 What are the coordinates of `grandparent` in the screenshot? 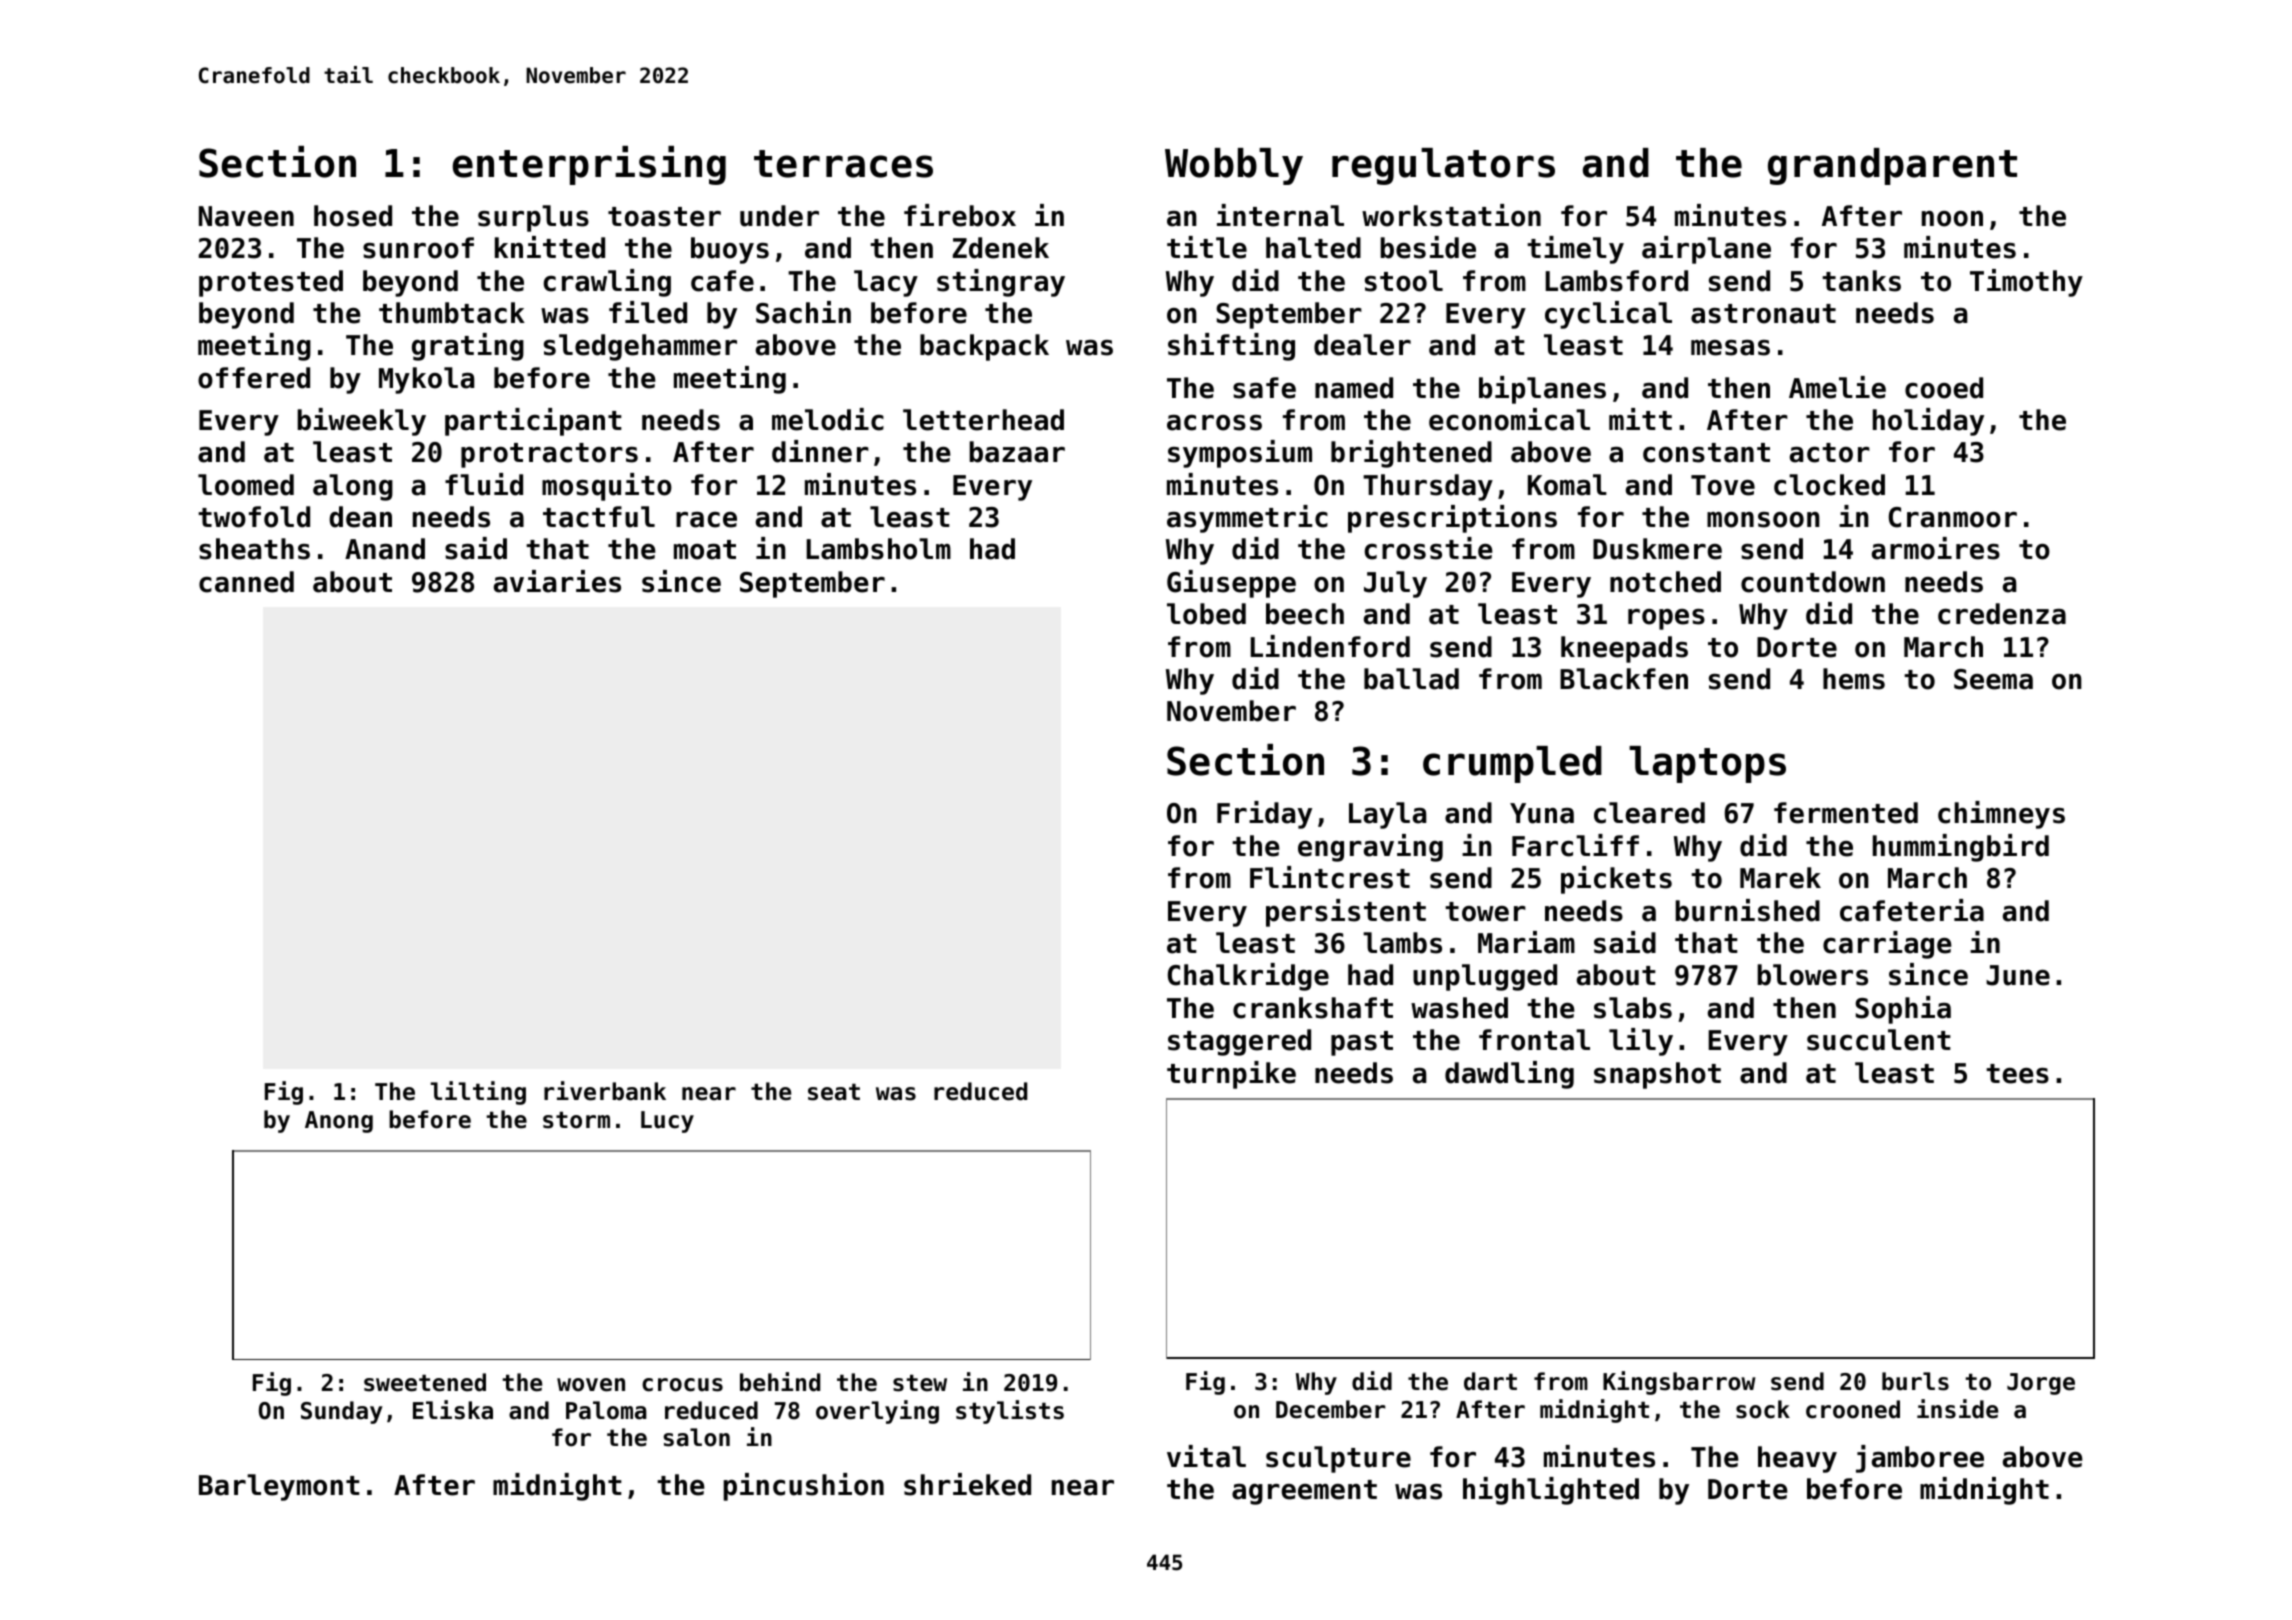 It's located at (1892, 166).
